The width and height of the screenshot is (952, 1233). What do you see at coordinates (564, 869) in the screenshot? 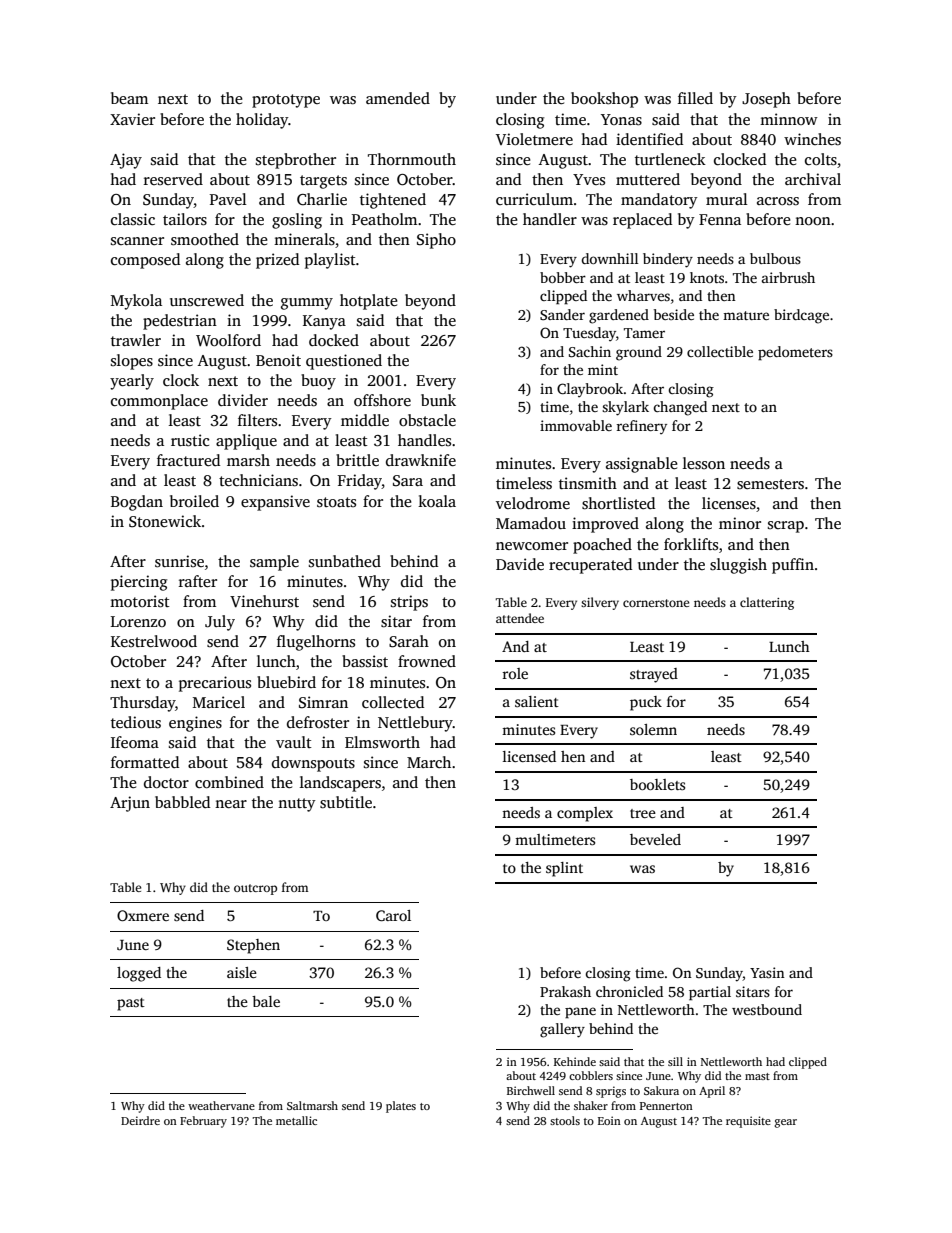
I see `splint` at bounding box center [564, 869].
